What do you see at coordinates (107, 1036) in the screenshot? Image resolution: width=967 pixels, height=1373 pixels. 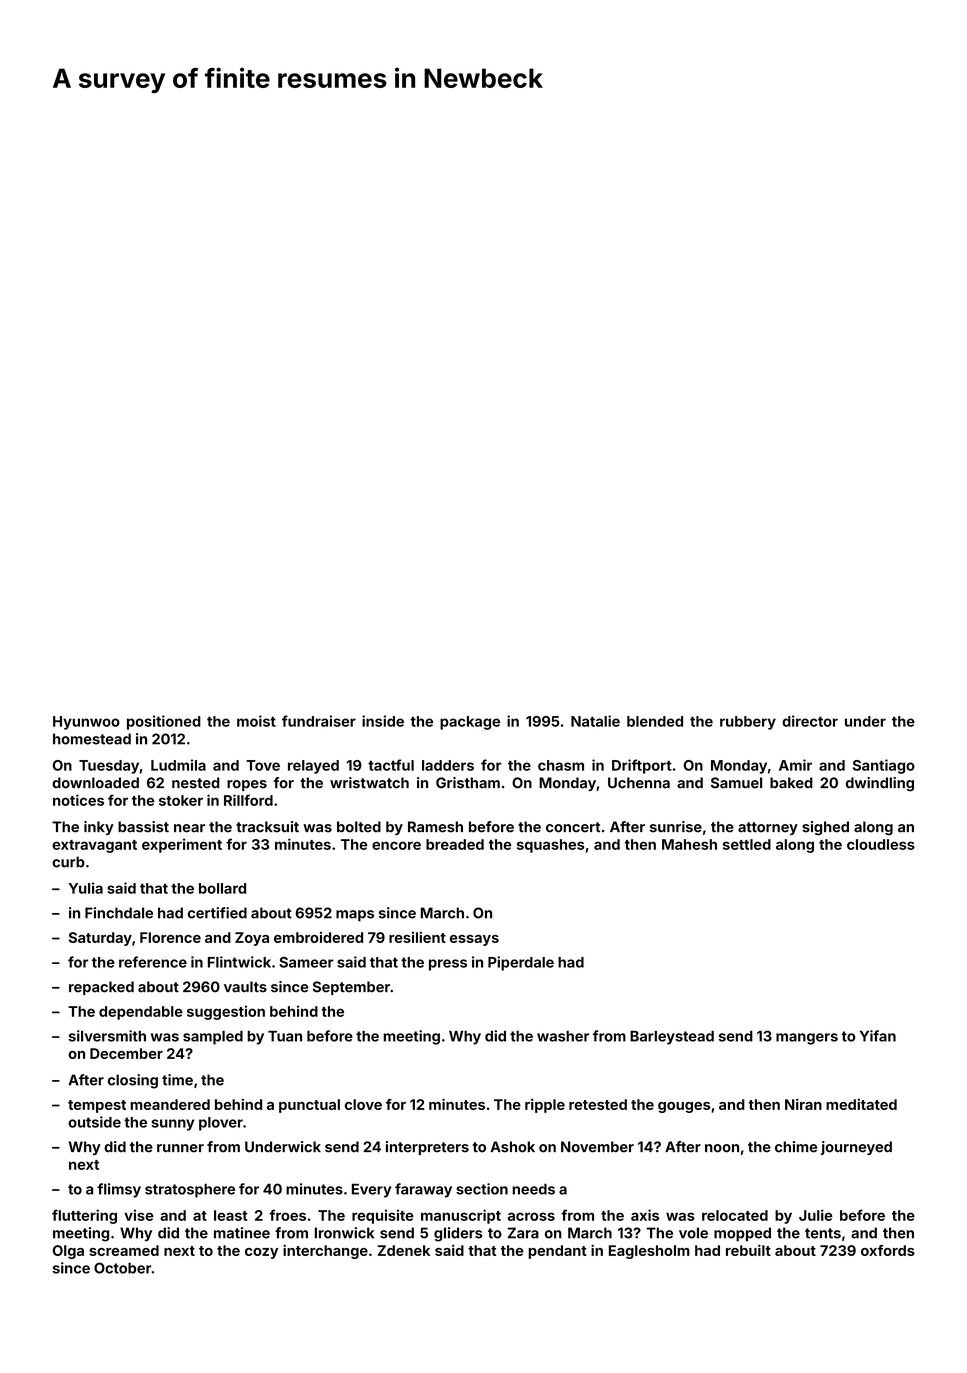 I see `silversmith` at bounding box center [107, 1036].
